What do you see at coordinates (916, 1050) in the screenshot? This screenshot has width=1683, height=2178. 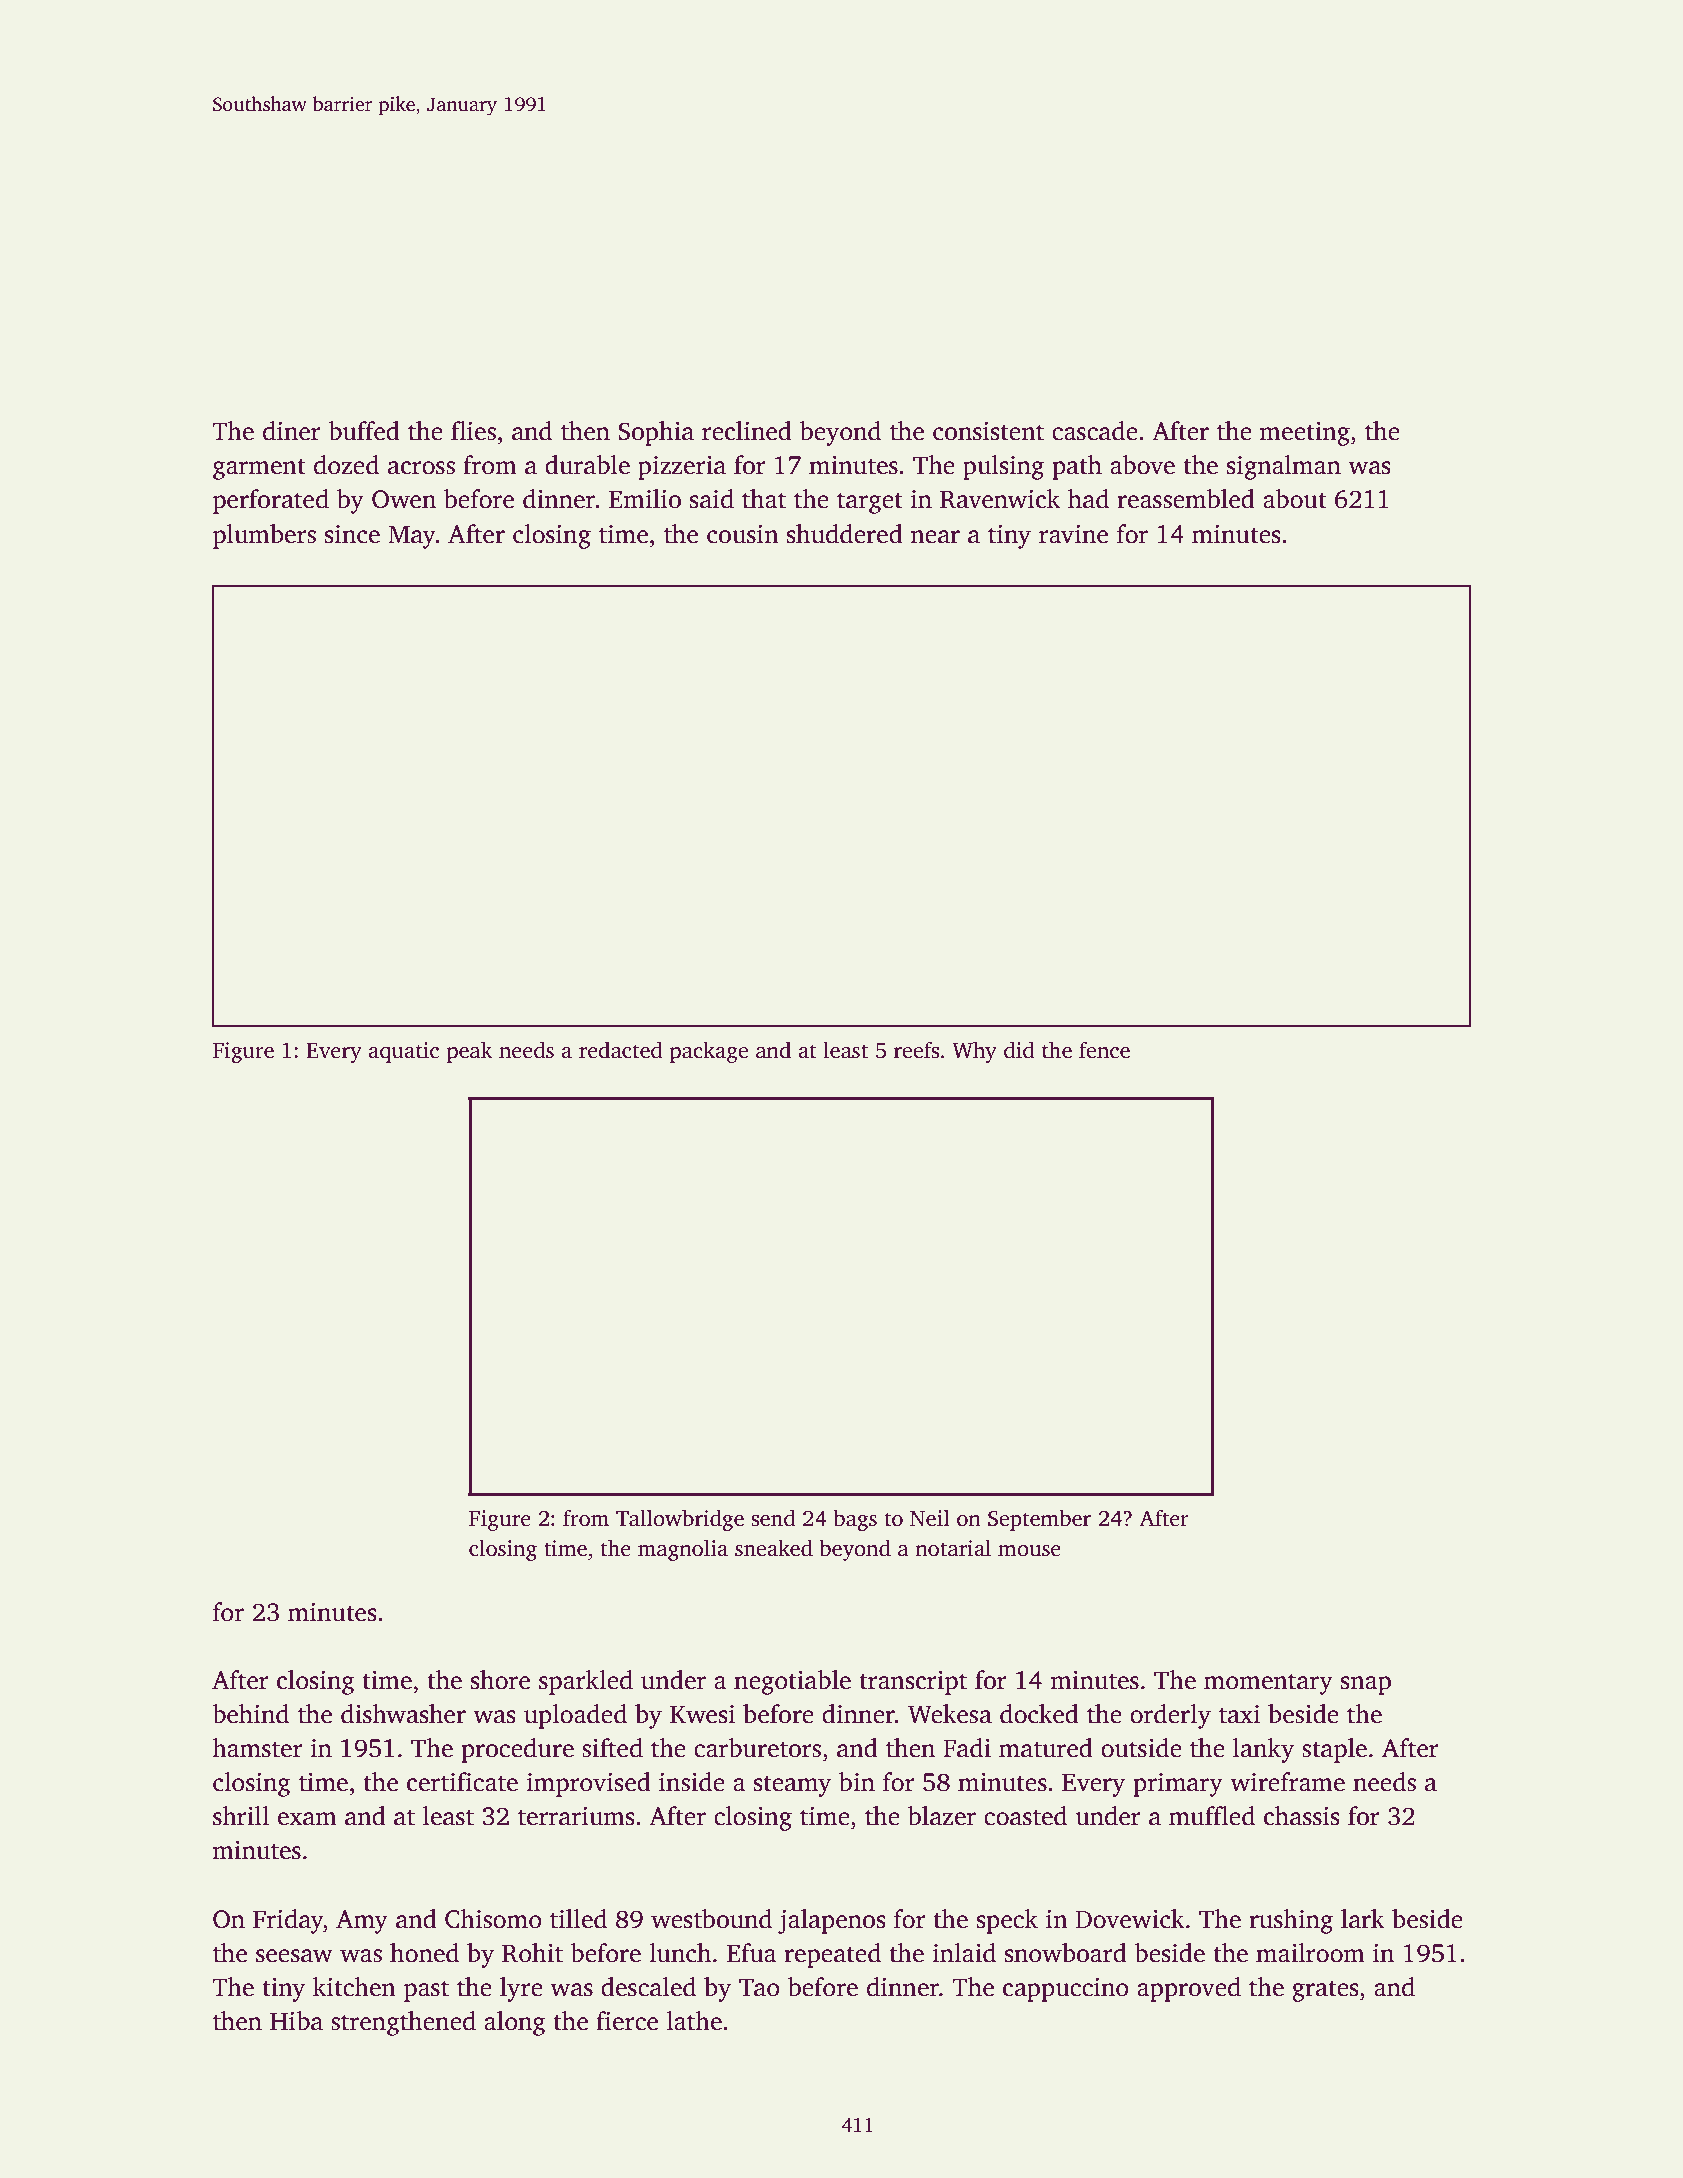 I see `reefs` at bounding box center [916, 1050].
